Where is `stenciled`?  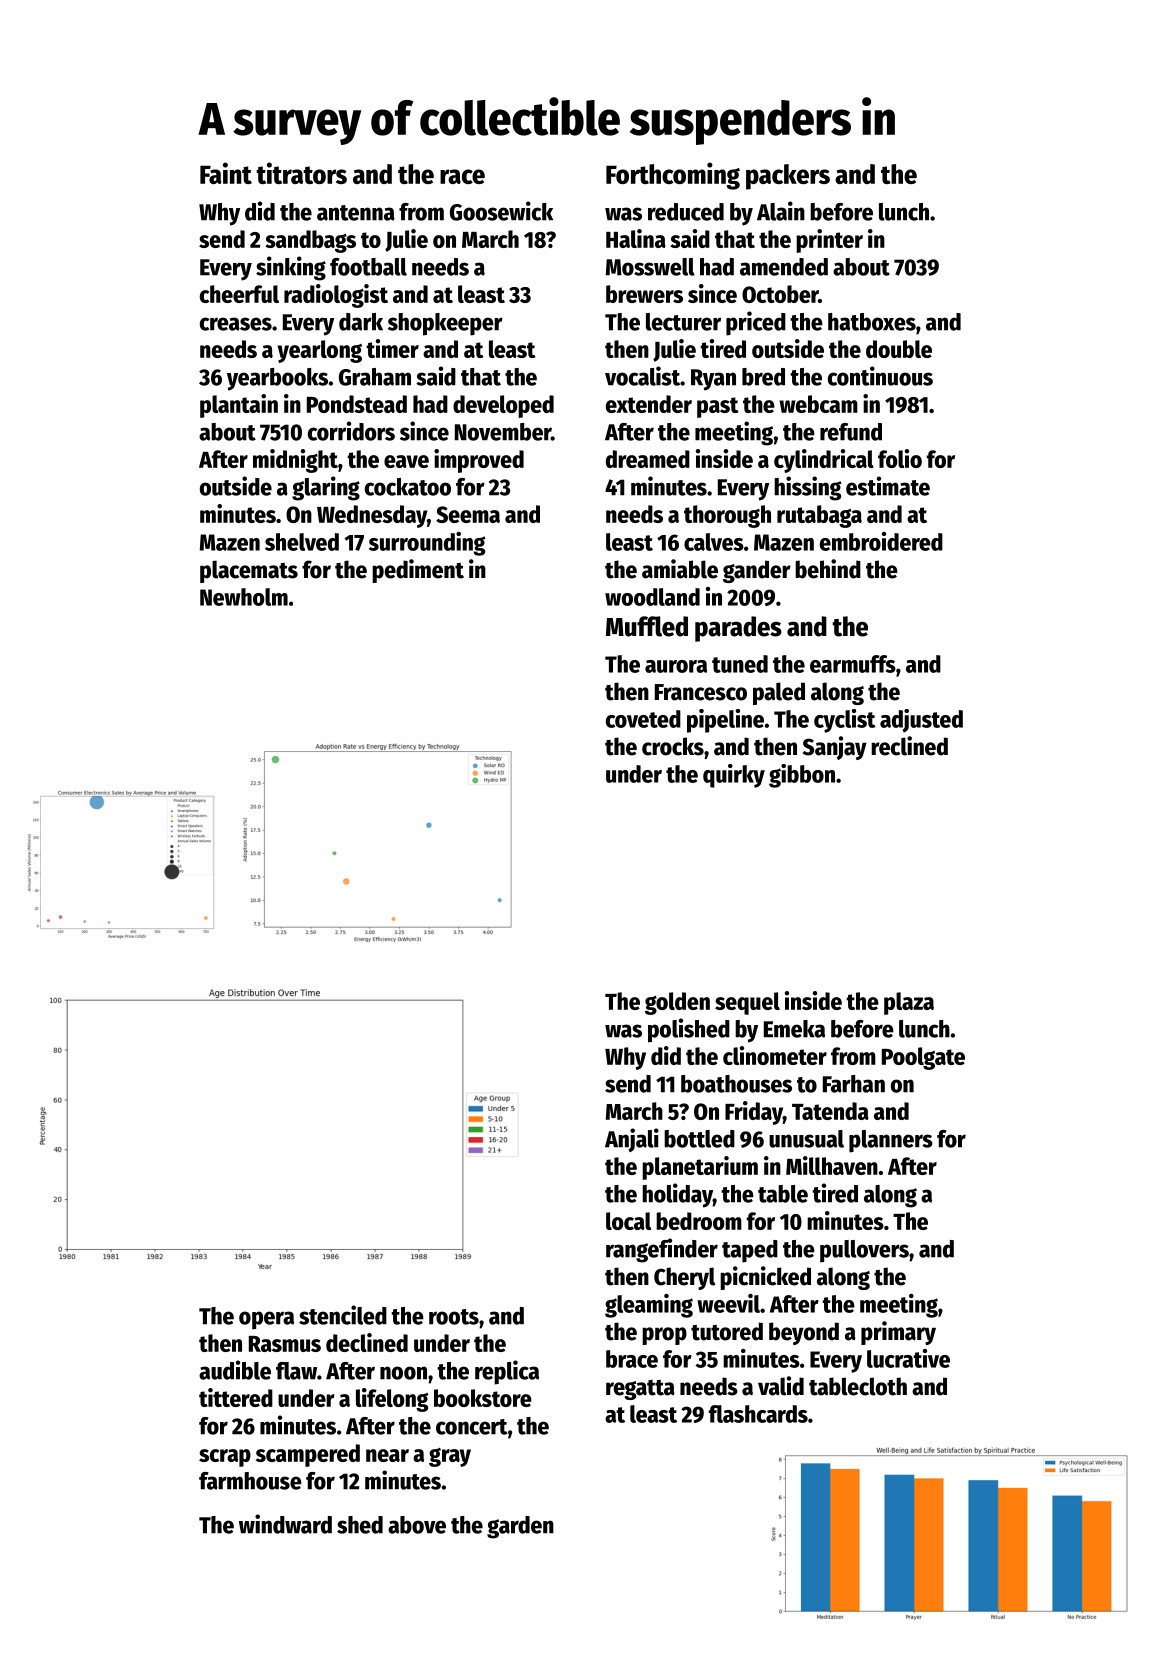
stenciled is located at coordinates (343, 1315).
